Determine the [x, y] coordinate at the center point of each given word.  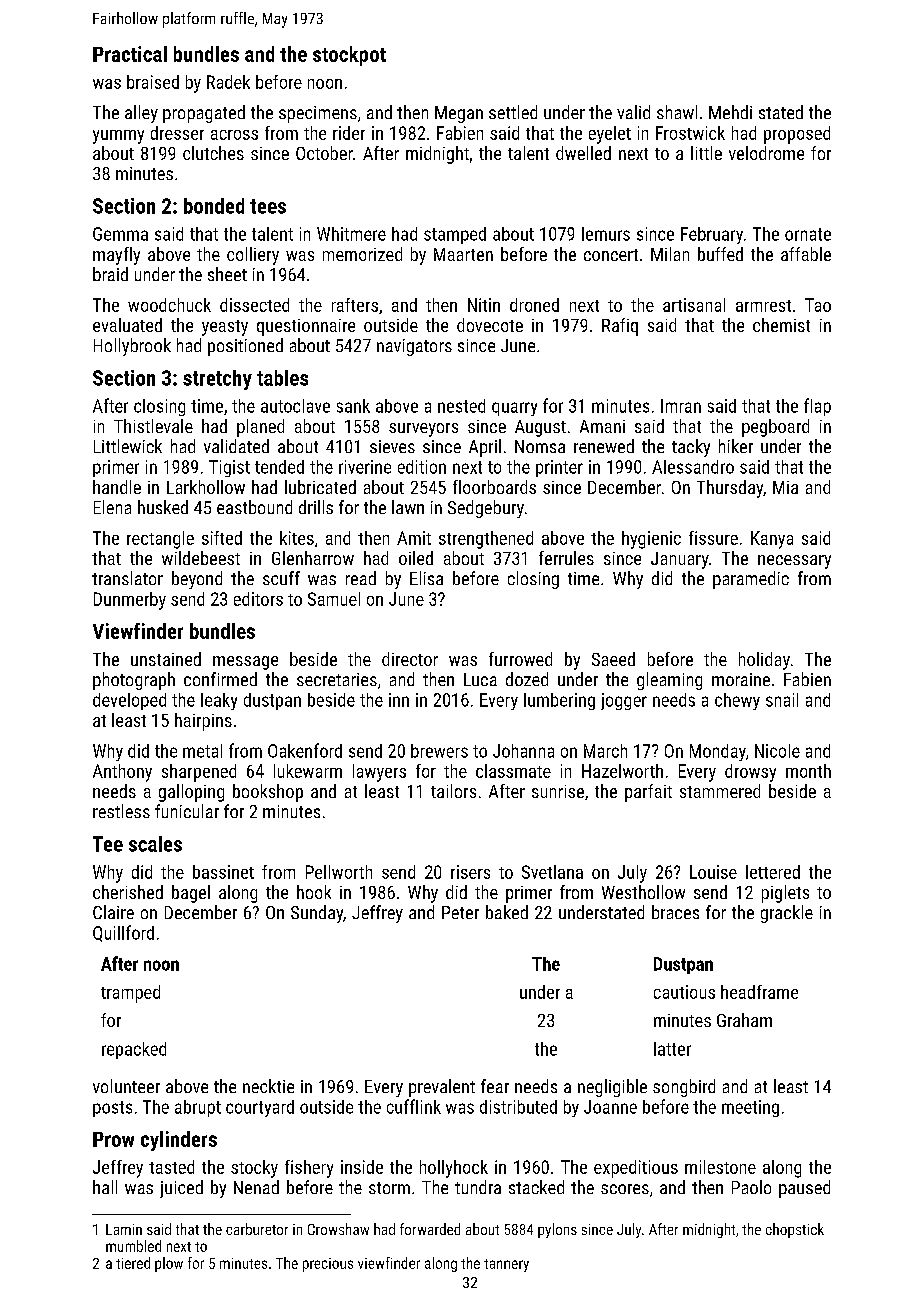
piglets [785, 894]
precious [328, 1265]
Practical [130, 54]
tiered [133, 1263]
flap [817, 407]
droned [534, 305]
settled [513, 112]
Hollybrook [132, 347]
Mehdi [730, 112]
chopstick [795, 1230]
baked [507, 912]
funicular [187, 811]
